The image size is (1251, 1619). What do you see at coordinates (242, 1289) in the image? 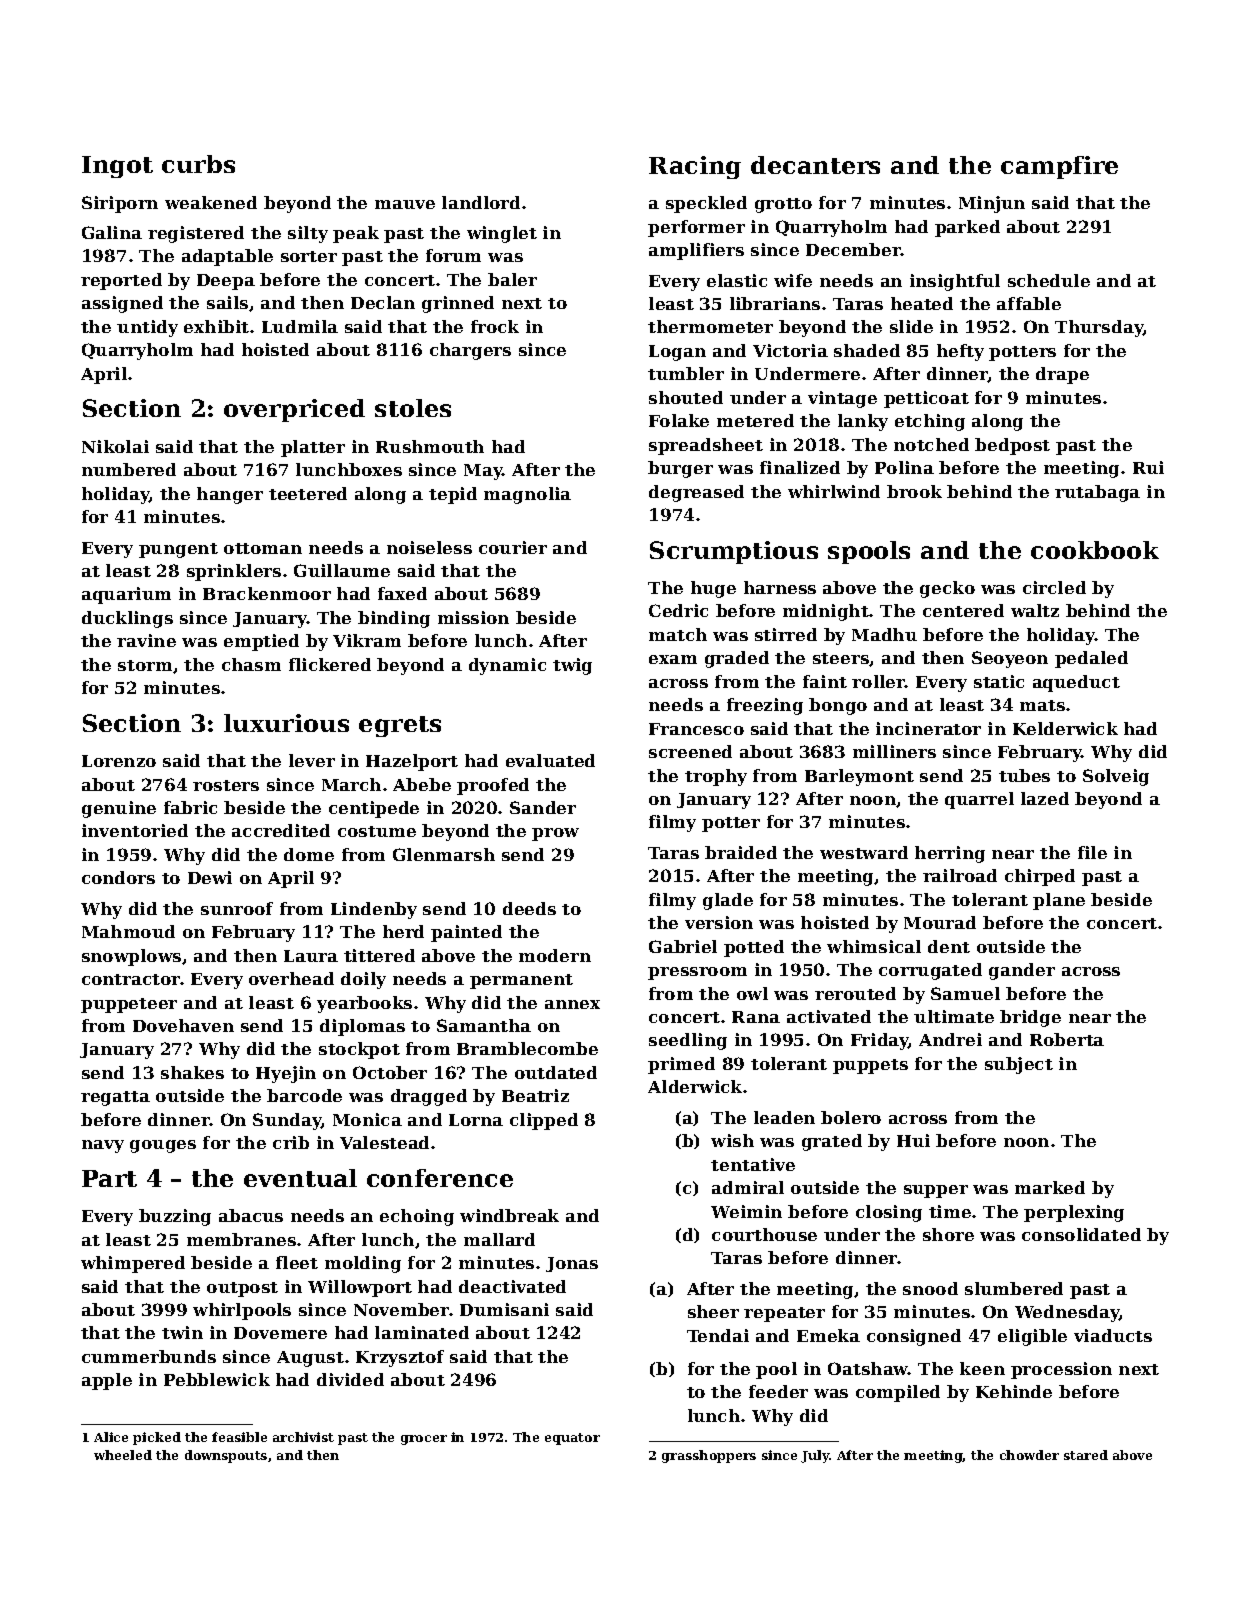
I see `outpost` at bounding box center [242, 1289].
